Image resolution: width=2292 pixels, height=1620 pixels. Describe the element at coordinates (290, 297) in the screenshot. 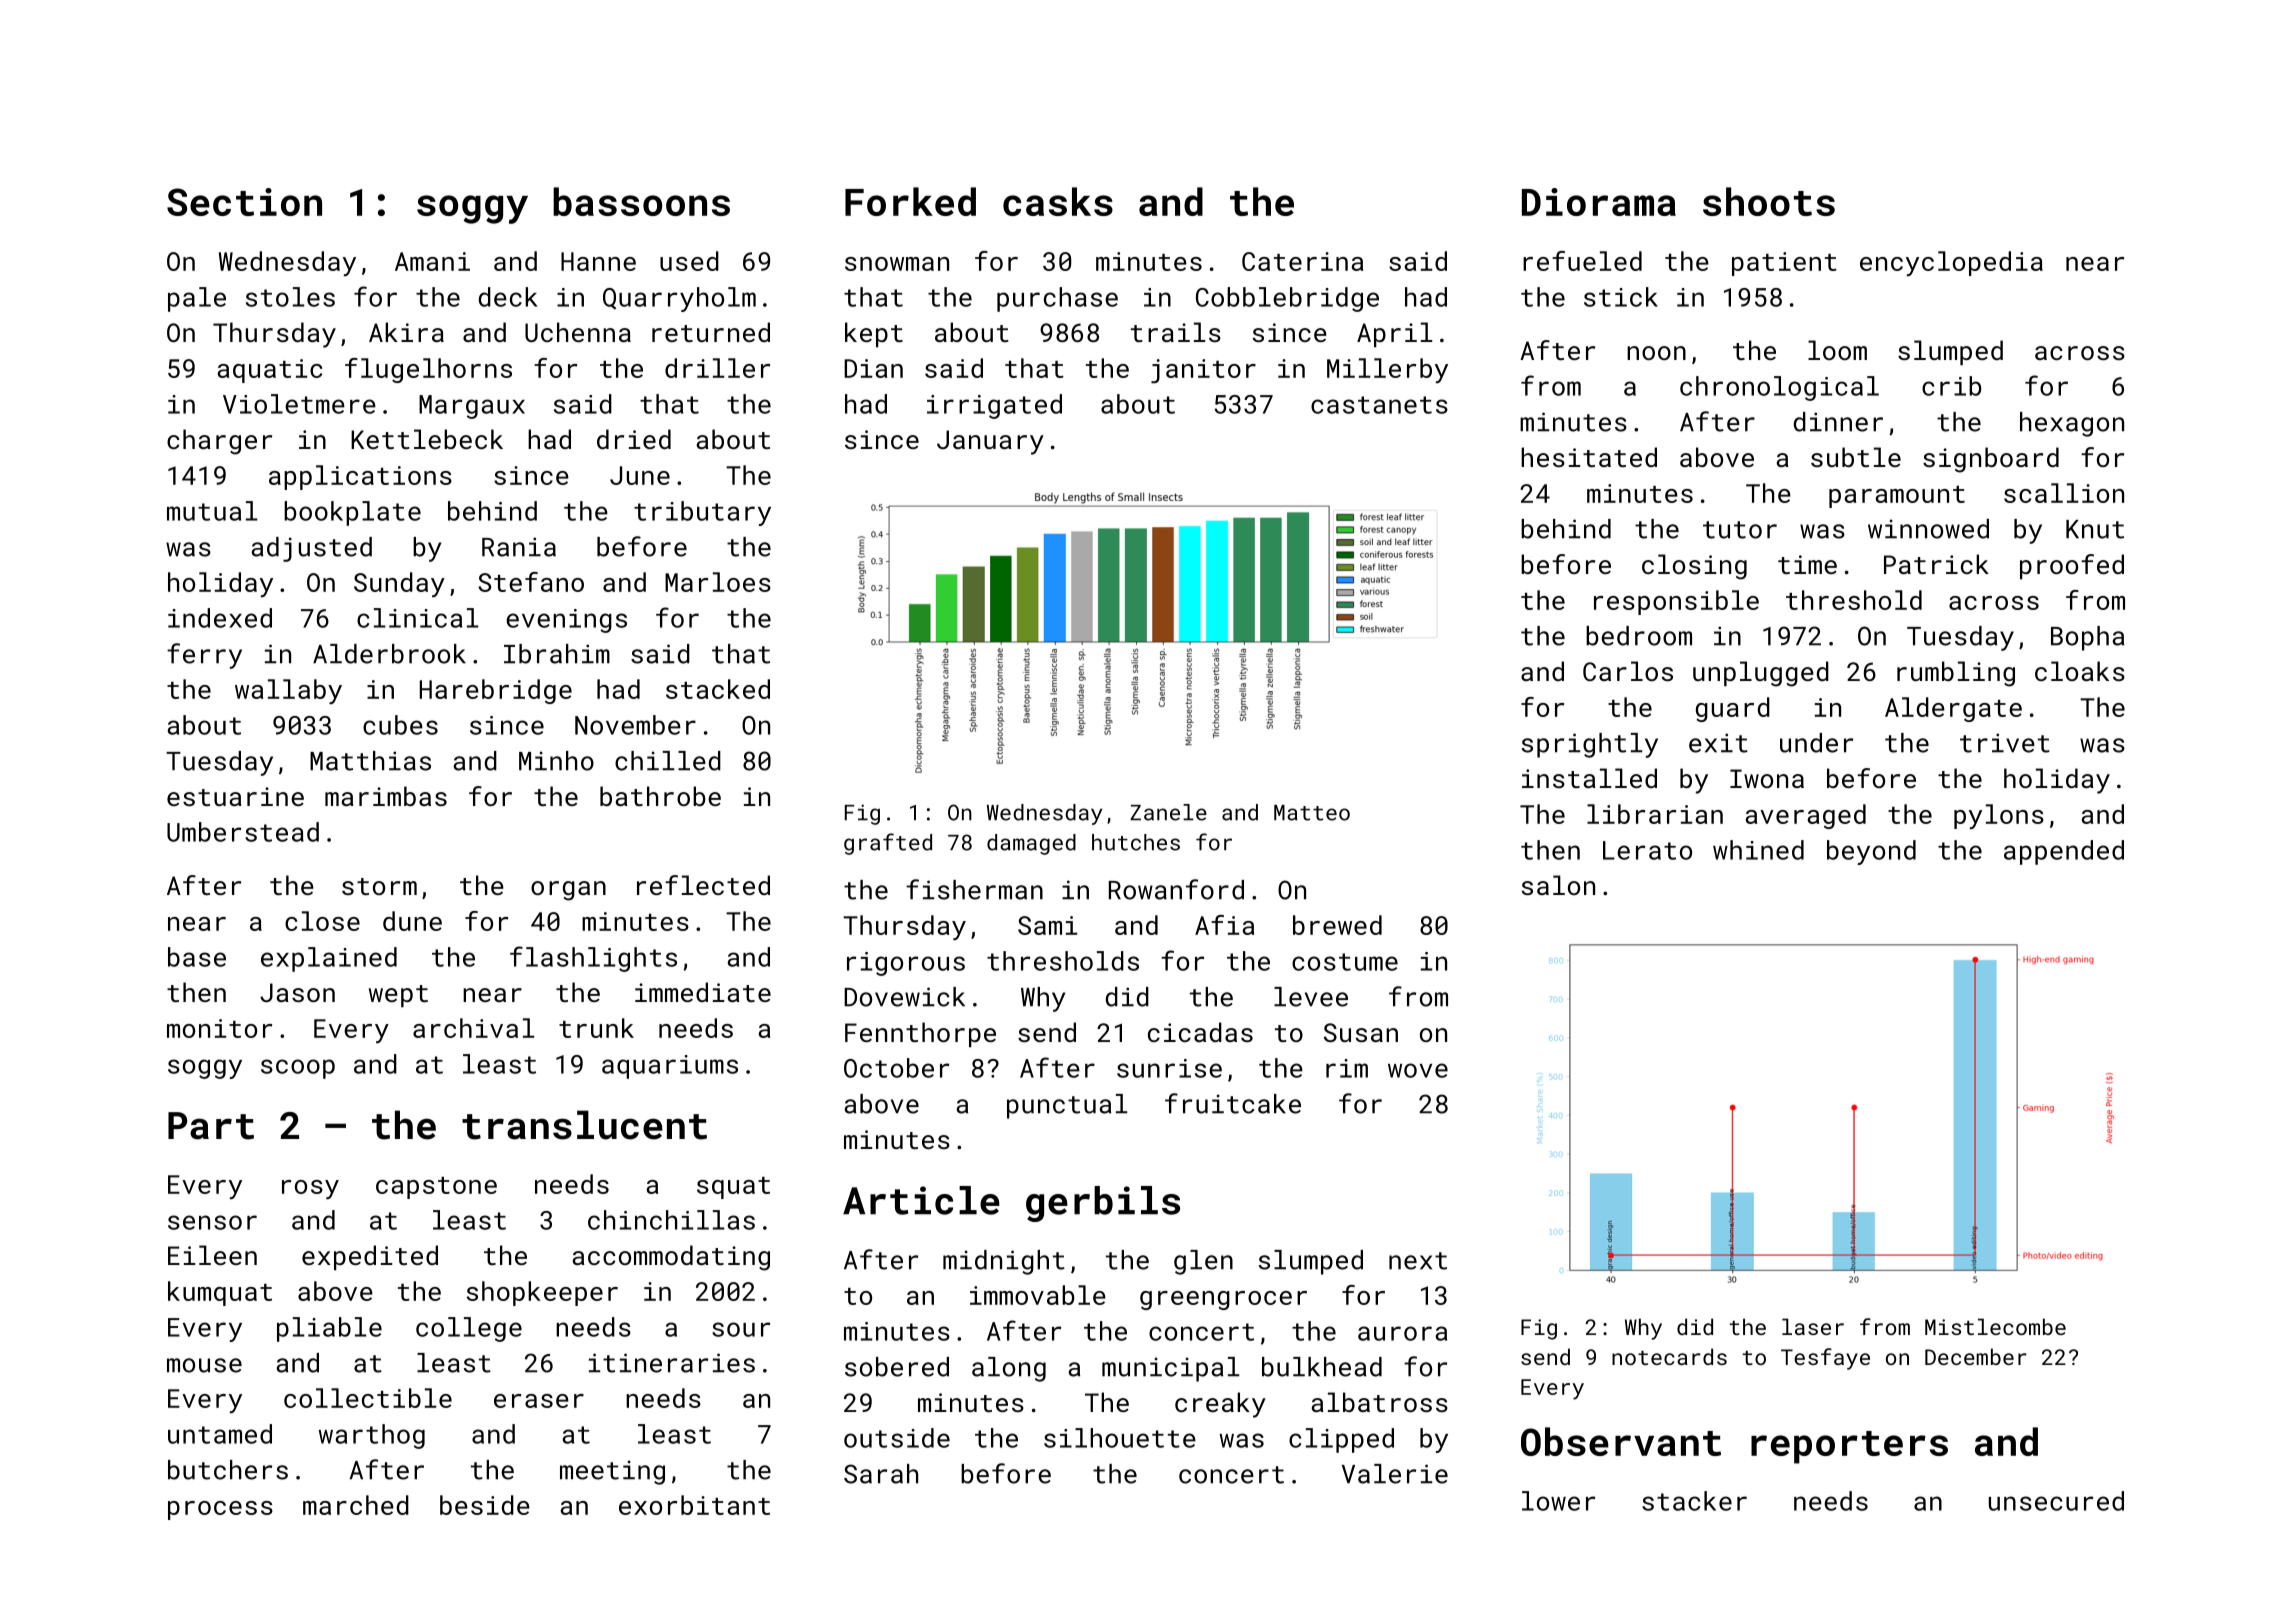

I see `stoles` at that location.
